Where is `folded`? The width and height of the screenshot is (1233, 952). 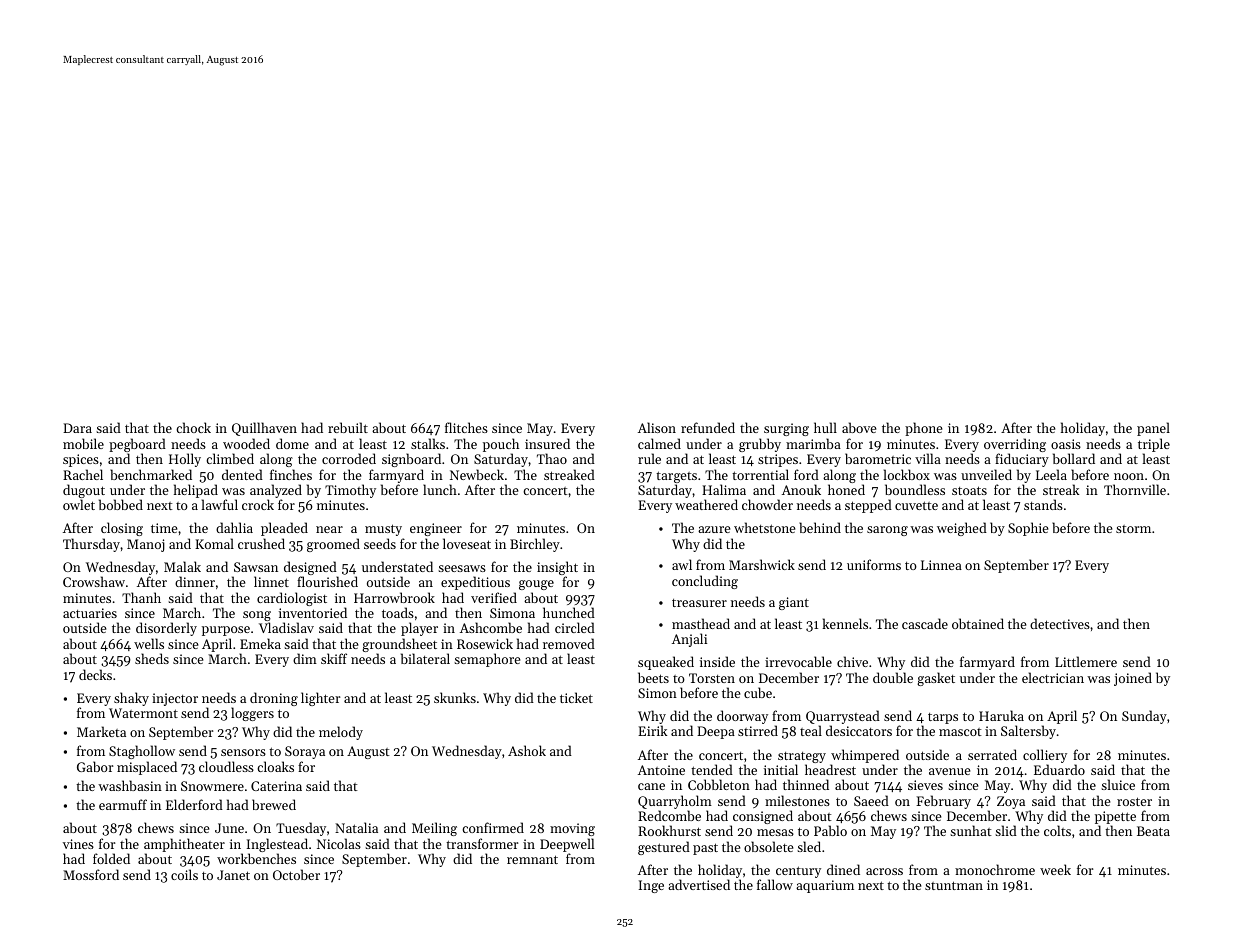
folded is located at coordinates (111, 858).
